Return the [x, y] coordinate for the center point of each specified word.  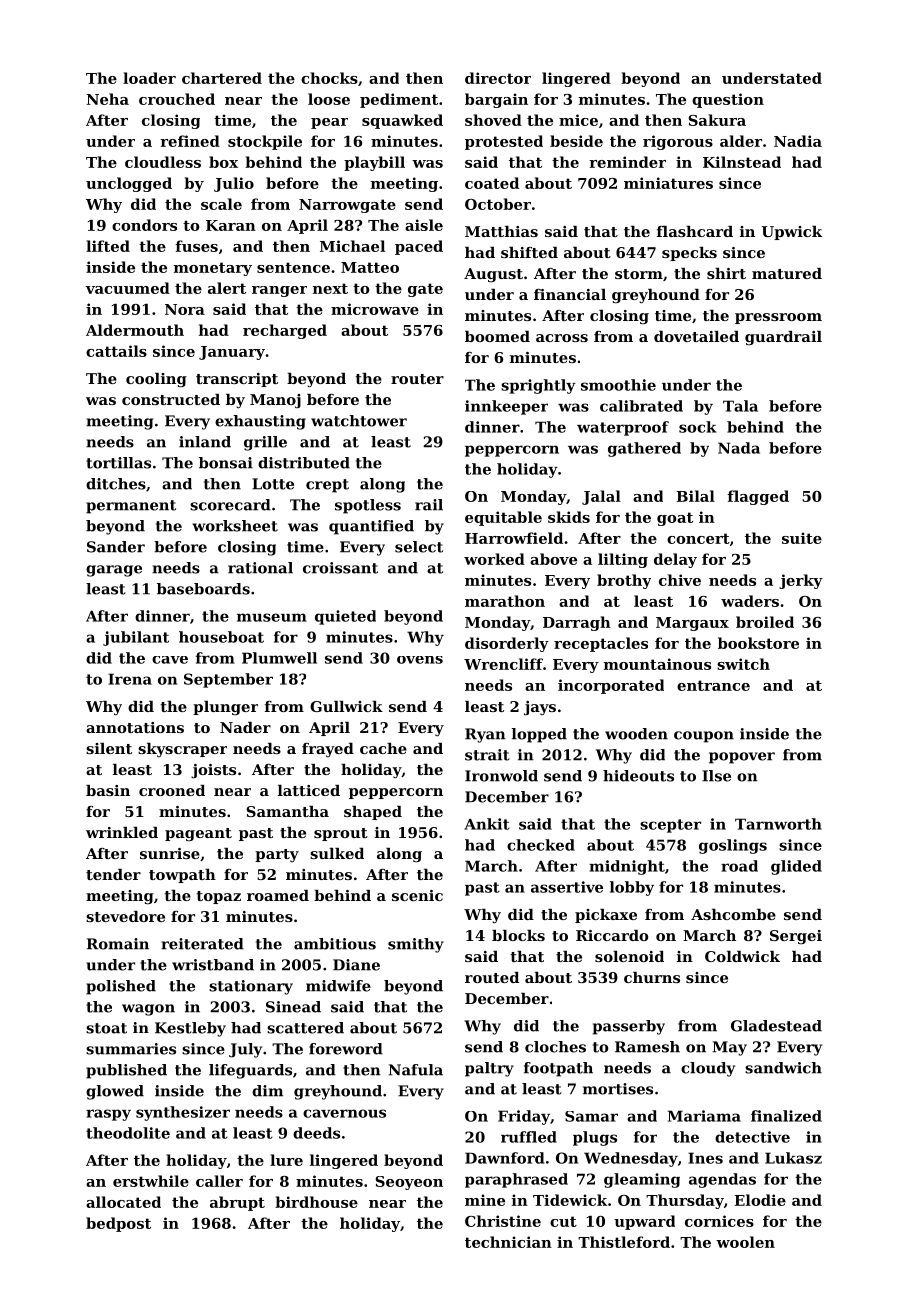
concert [698, 538]
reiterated [202, 944]
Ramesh [647, 1047]
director [498, 78]
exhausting [260, 422]
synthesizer [183, 1113]
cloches [555, 1047]
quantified [371, 527]
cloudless [163, 162]
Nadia [798, 141]
